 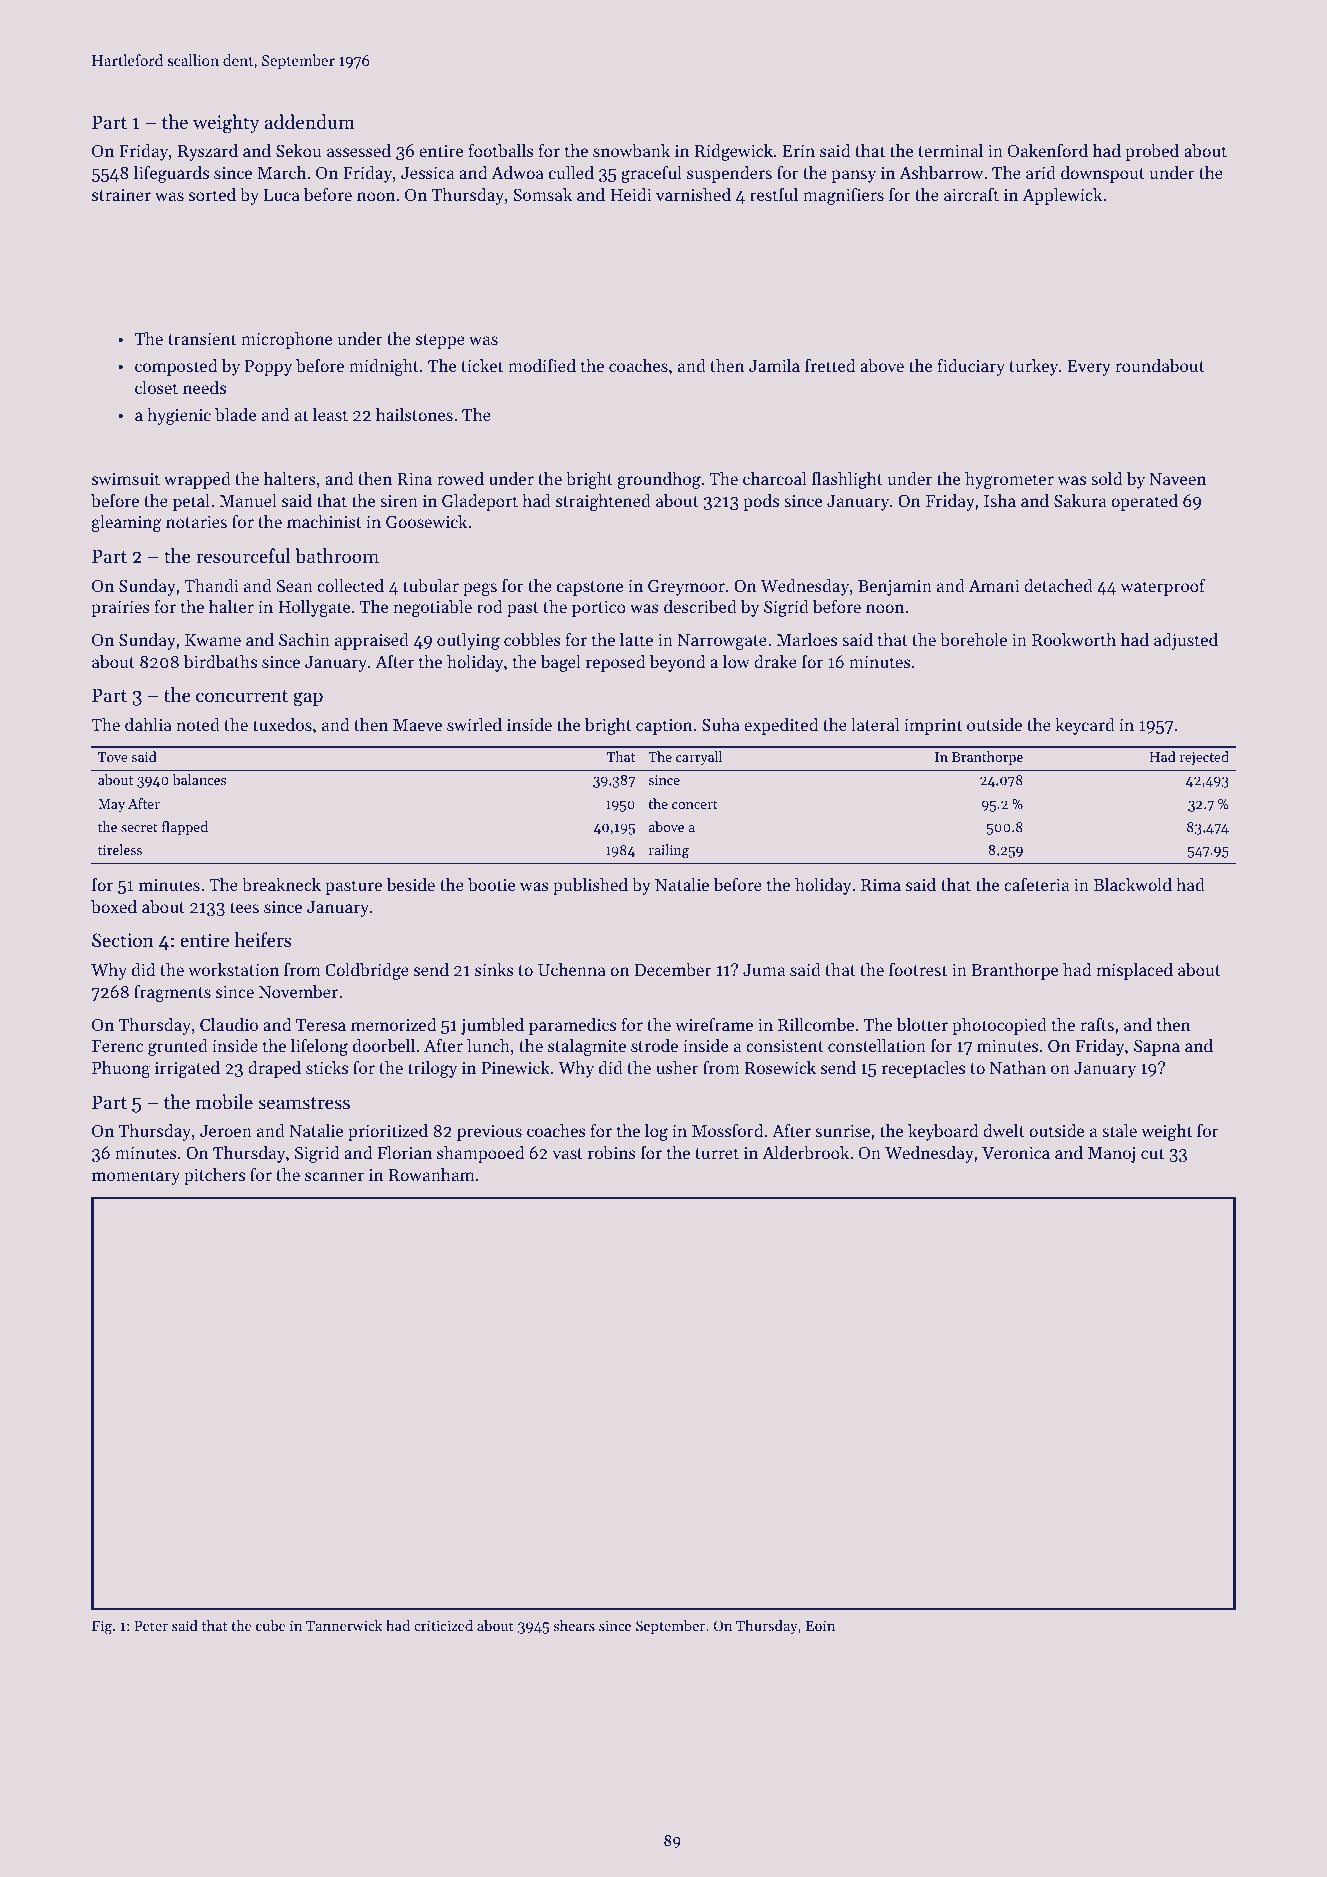 What do you see at coordinates (344, 1625) in the screenshot?
I see `Tannerwick` at bounding box center [344, 1625].
